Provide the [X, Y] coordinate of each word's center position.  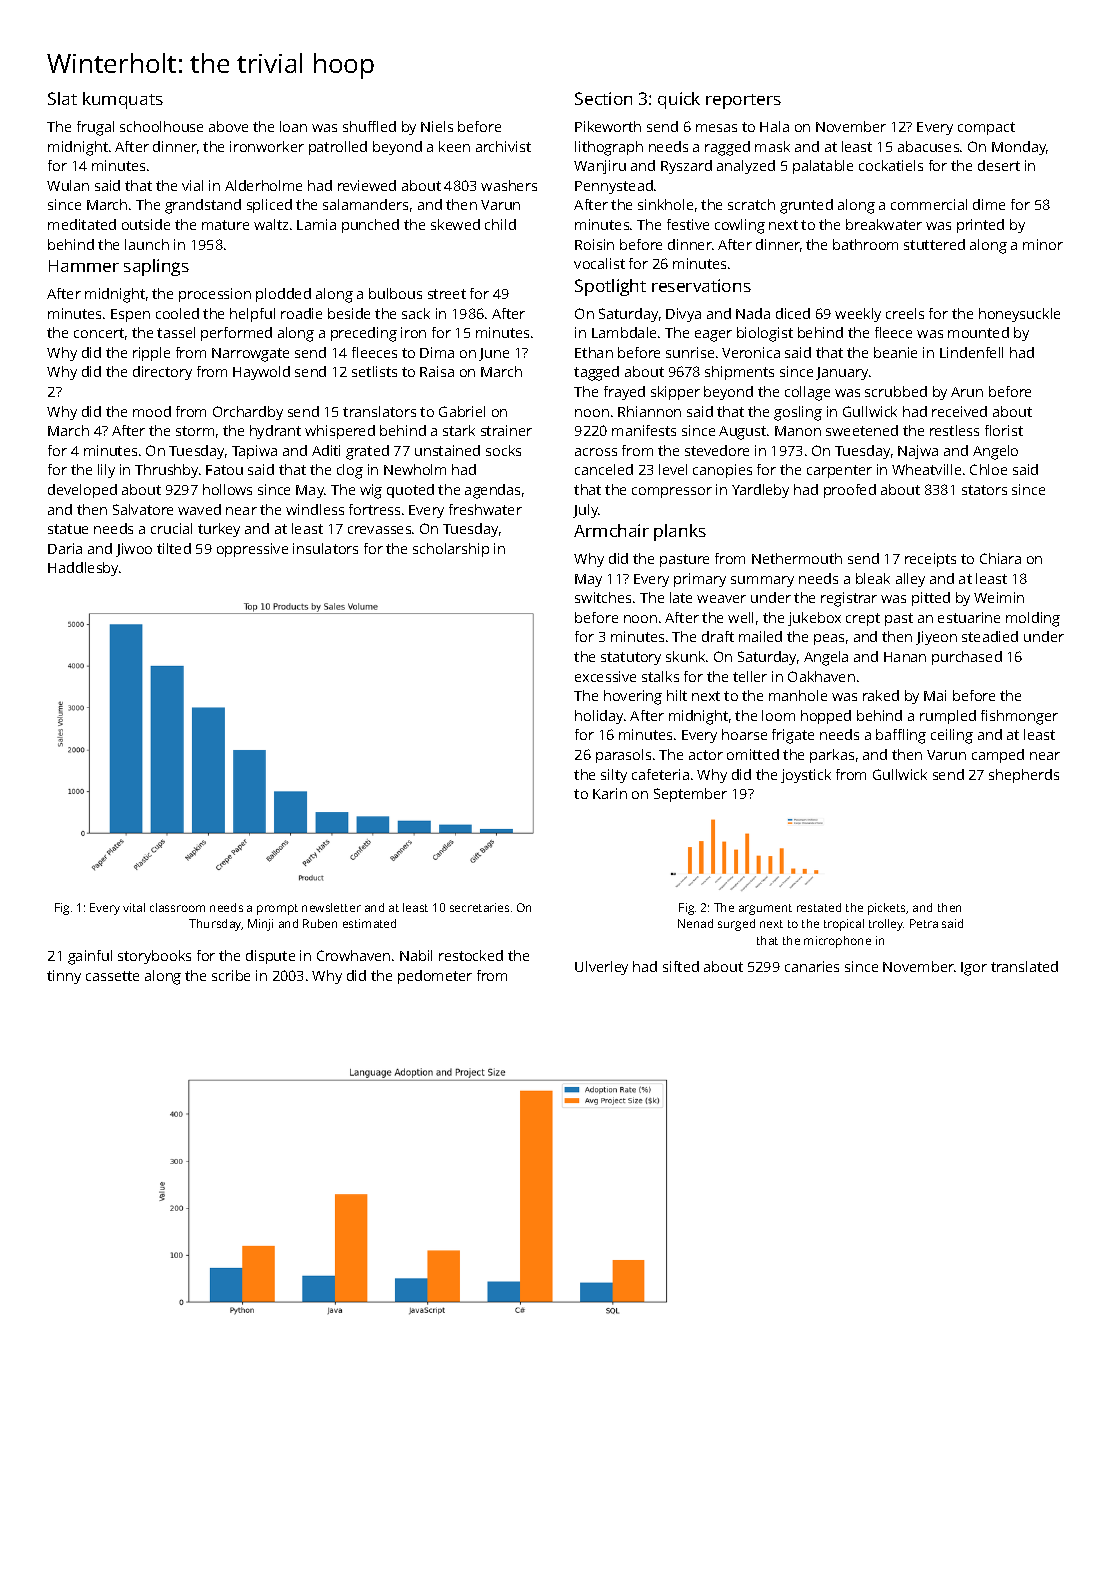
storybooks [154, 957]
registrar [849, 599]
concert [99, 333]
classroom [177, 907]
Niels [437, 126]
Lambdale [624, 332]
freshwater [485, 509]
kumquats [123, 100]
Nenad [695, 923]
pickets [887, 909]
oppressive [252, 550]
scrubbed [896, 391]
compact [986, 128]
